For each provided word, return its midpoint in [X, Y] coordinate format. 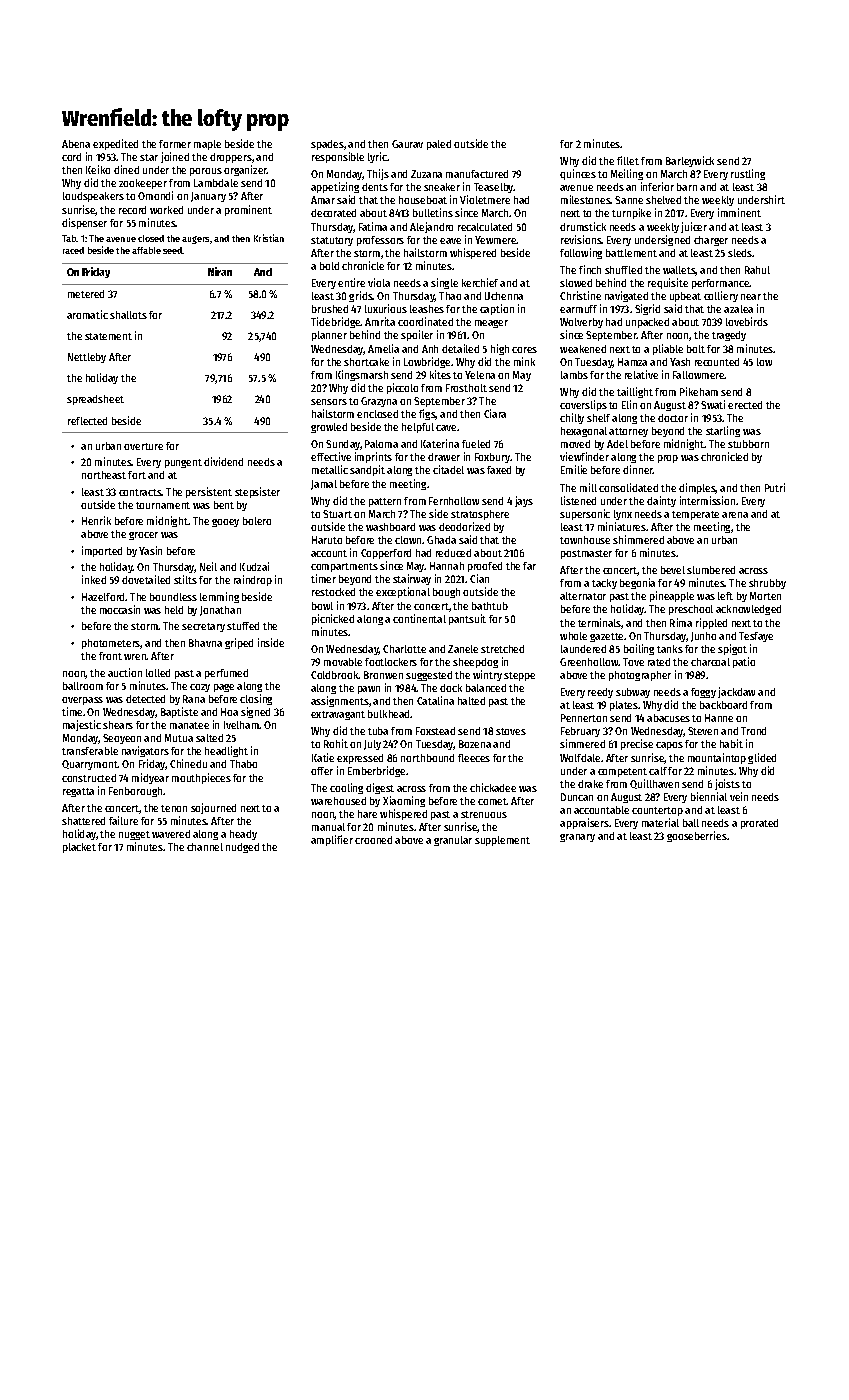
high [500, 349]
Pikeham [699, 391]
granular [453, 841]
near [751, 297]
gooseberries [697, 836]
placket [79, 848]
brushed [330, 309]
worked [166, 210]
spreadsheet [95, 400]
